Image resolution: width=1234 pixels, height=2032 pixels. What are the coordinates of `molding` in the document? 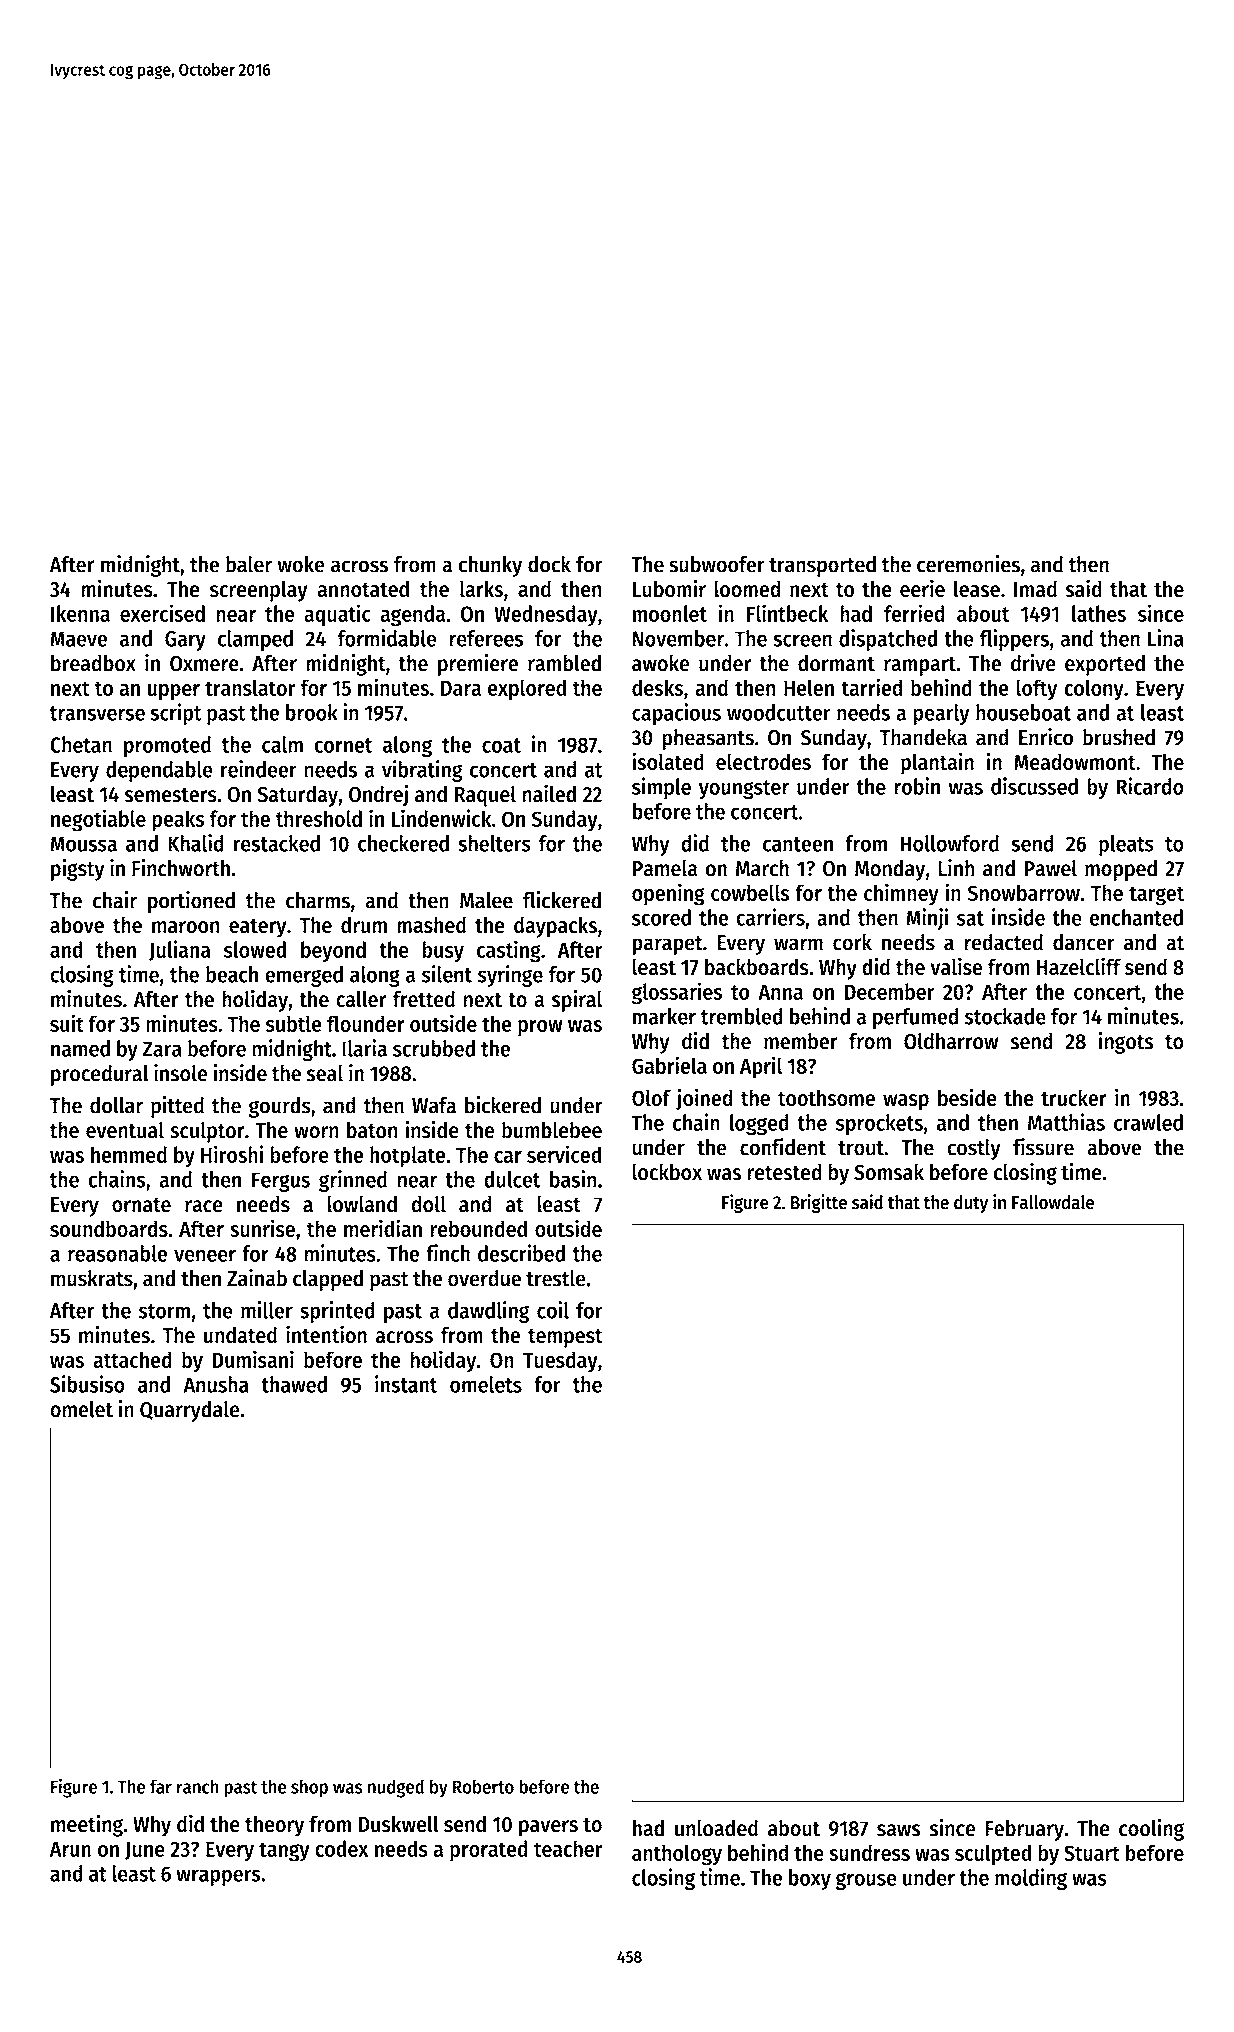 It's located at (1031, 1879).
